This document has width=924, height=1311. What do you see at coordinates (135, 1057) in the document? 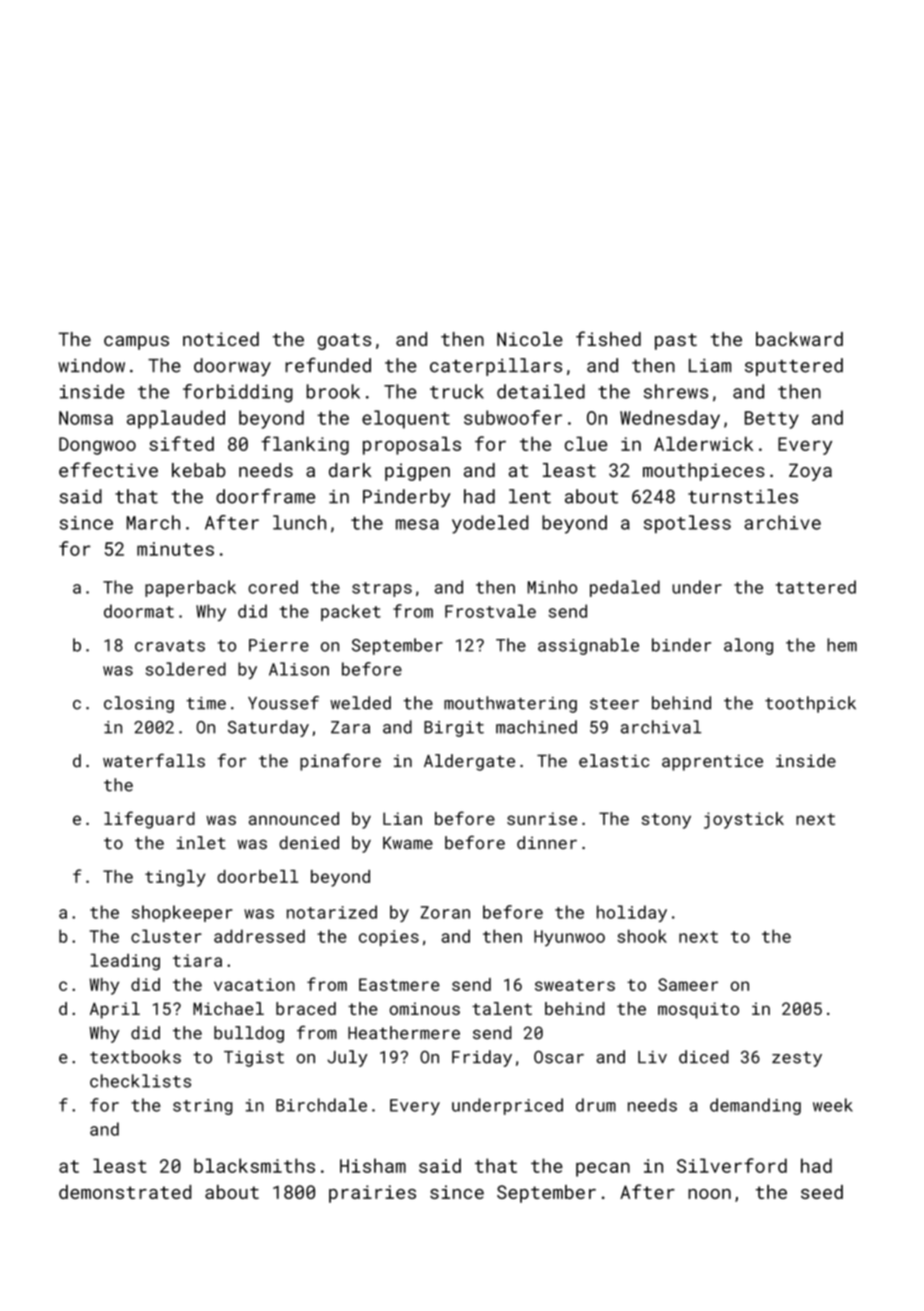
I see `textbooks` at bounding box center [135, 1057].
